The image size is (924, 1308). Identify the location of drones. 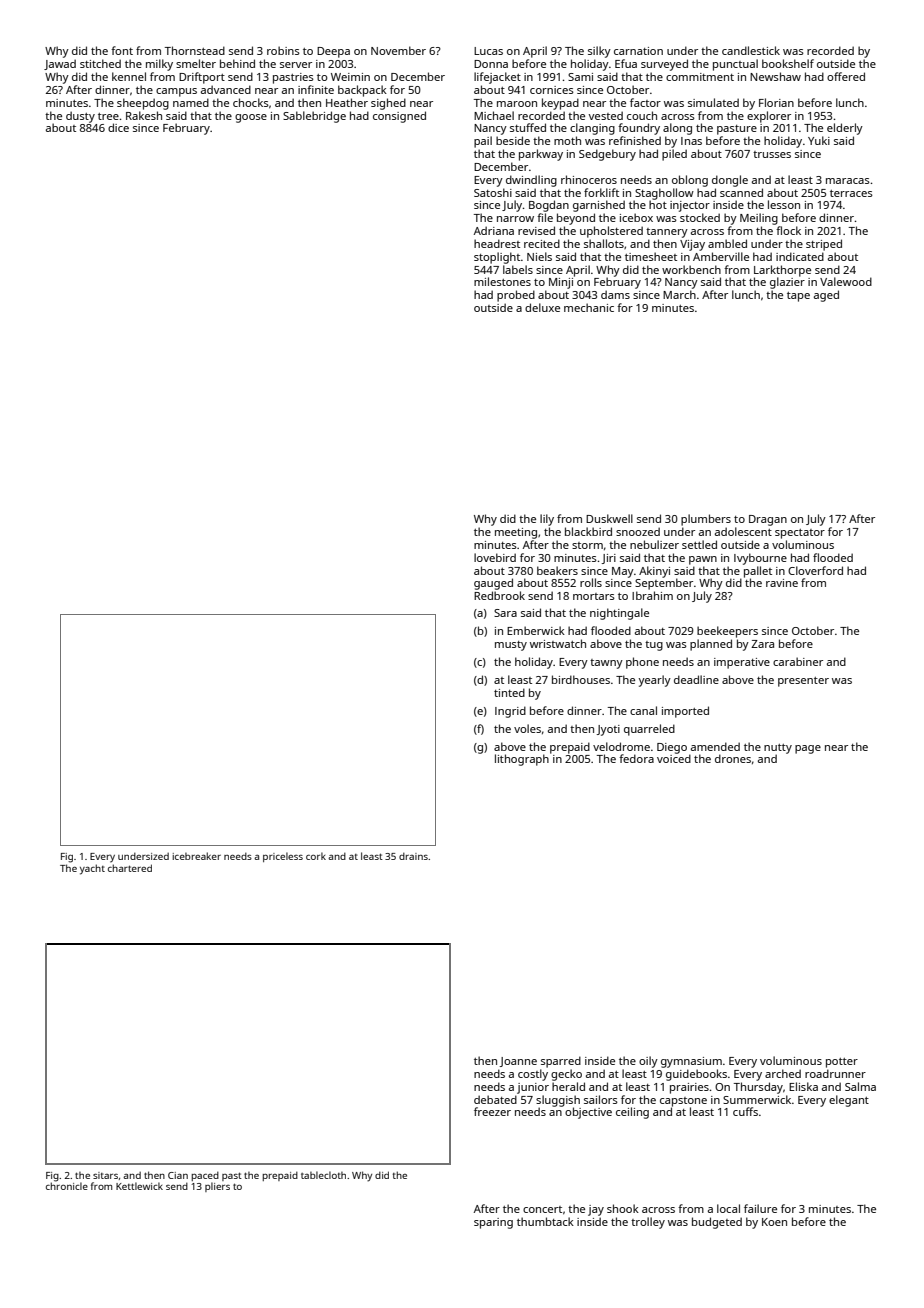
(733, 758).
